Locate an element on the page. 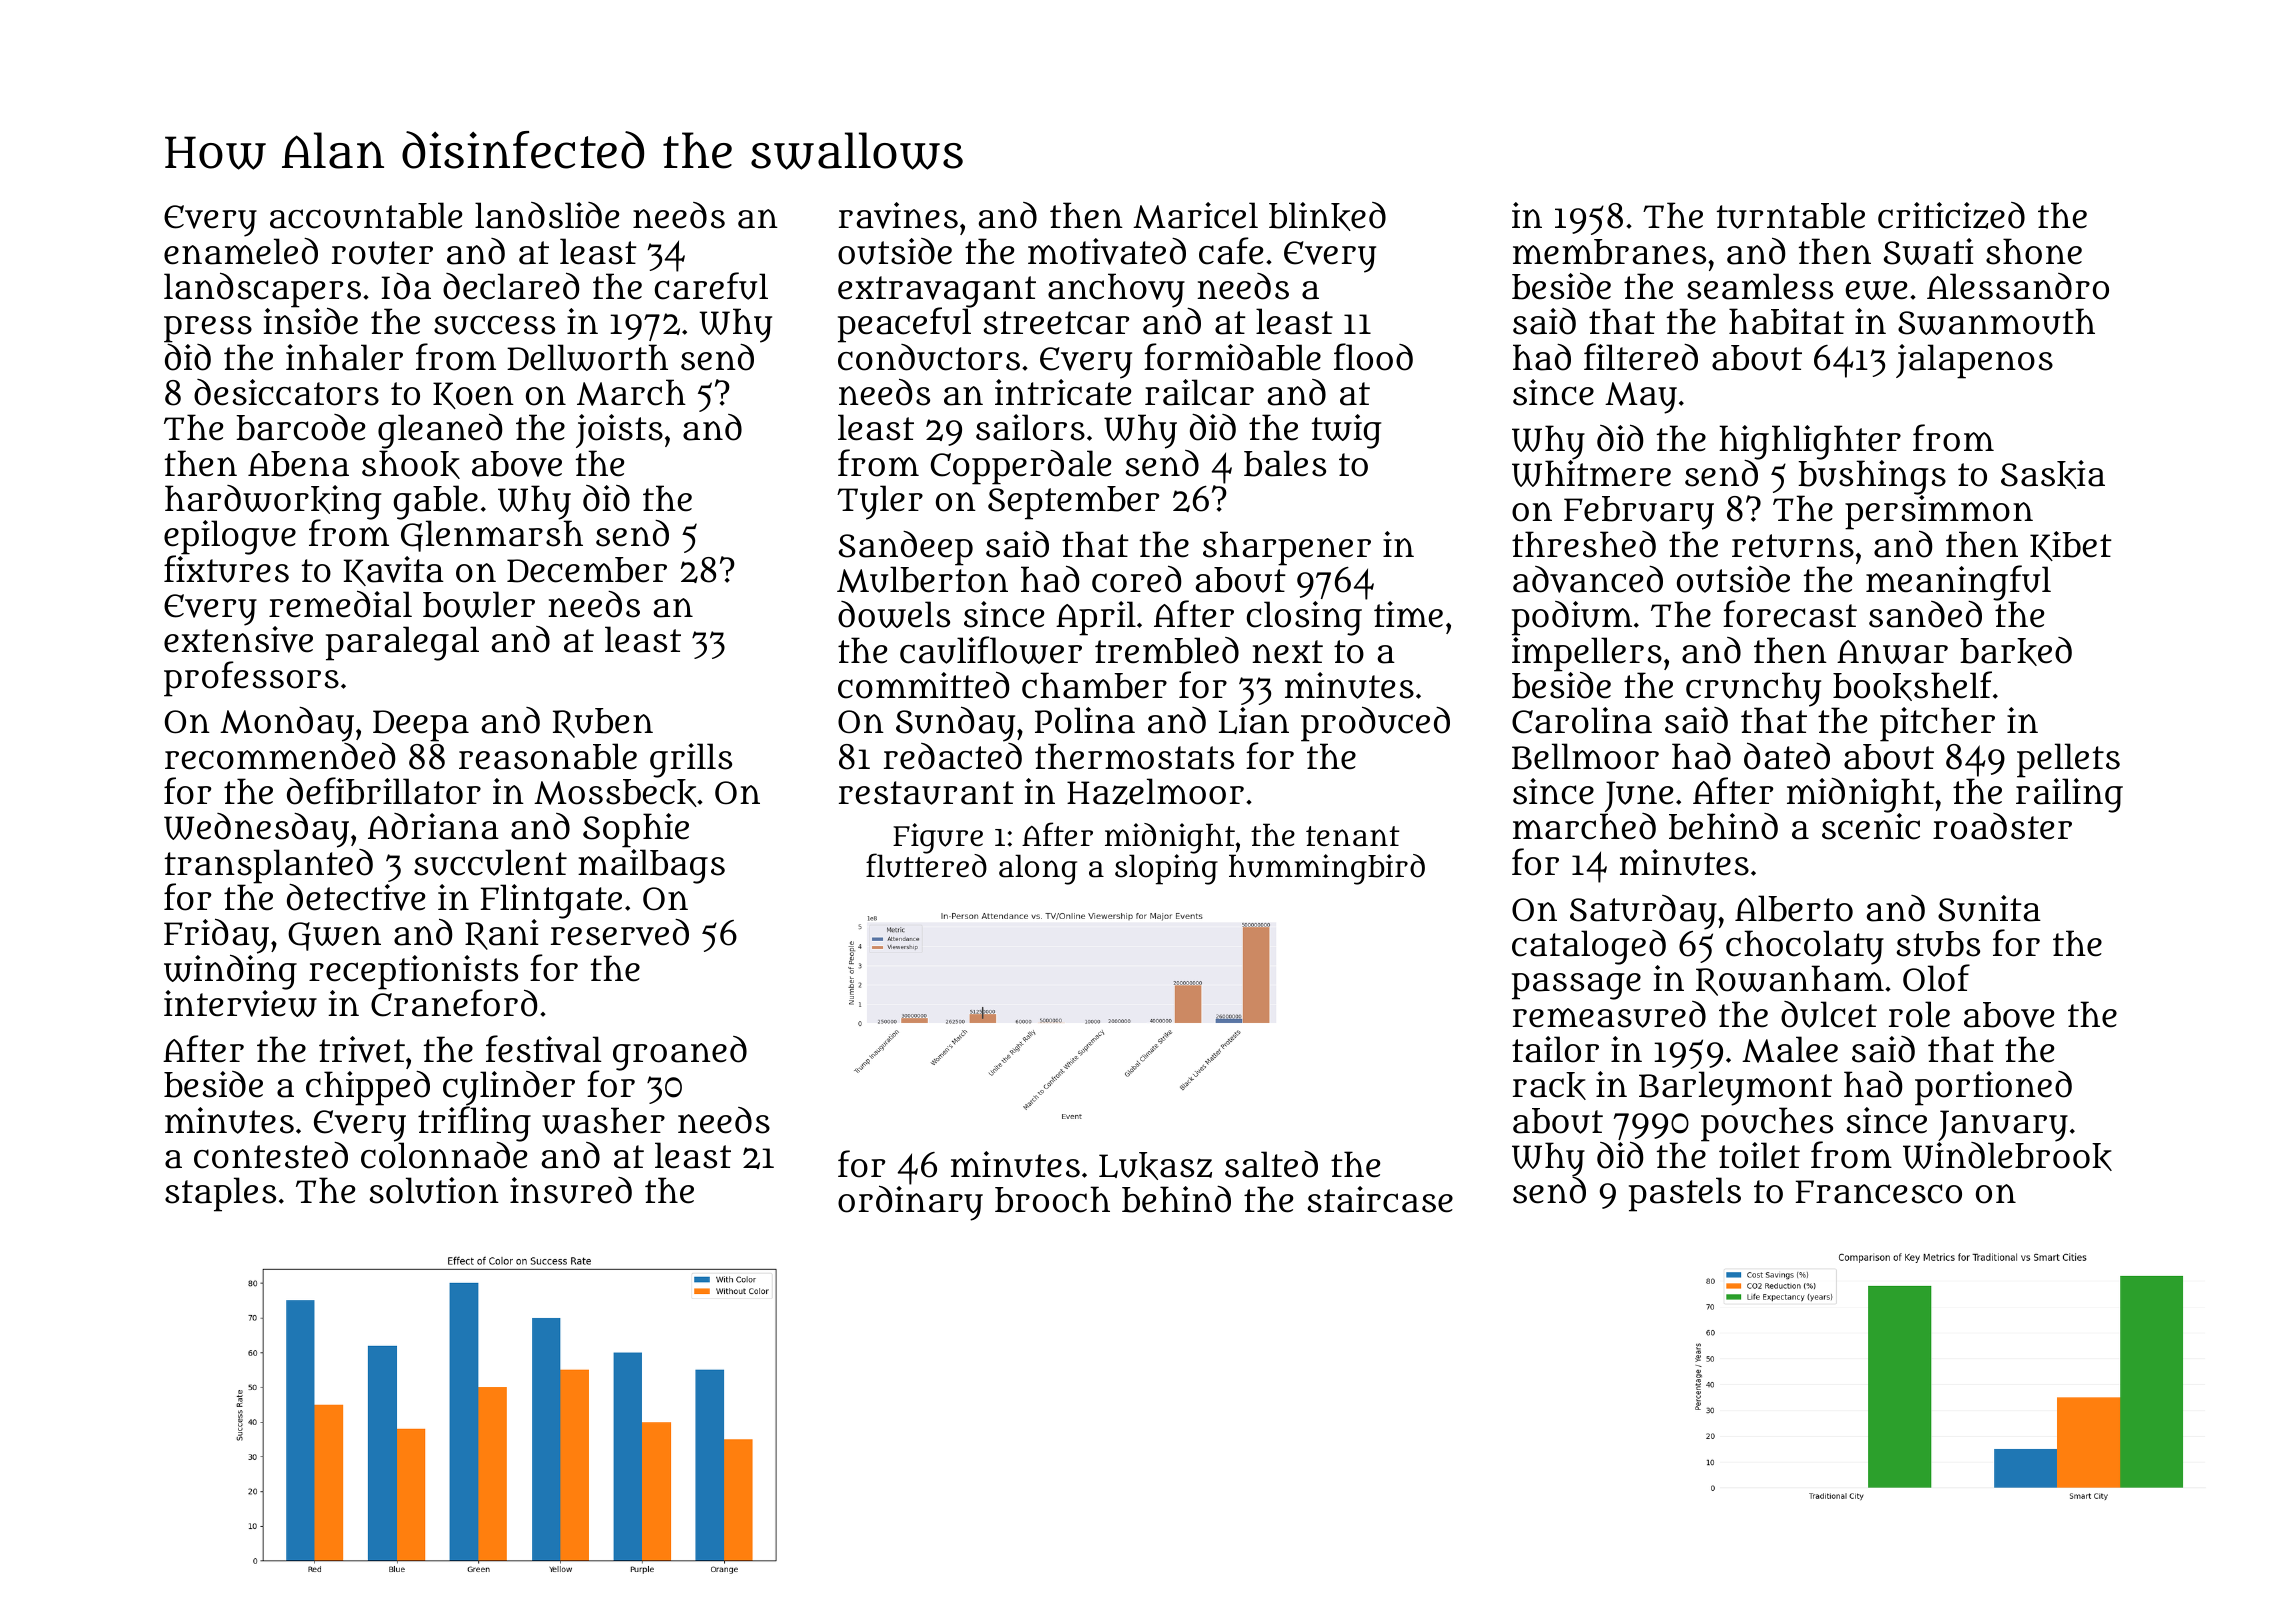  Sunita is located at coordinates (1989, 908).
